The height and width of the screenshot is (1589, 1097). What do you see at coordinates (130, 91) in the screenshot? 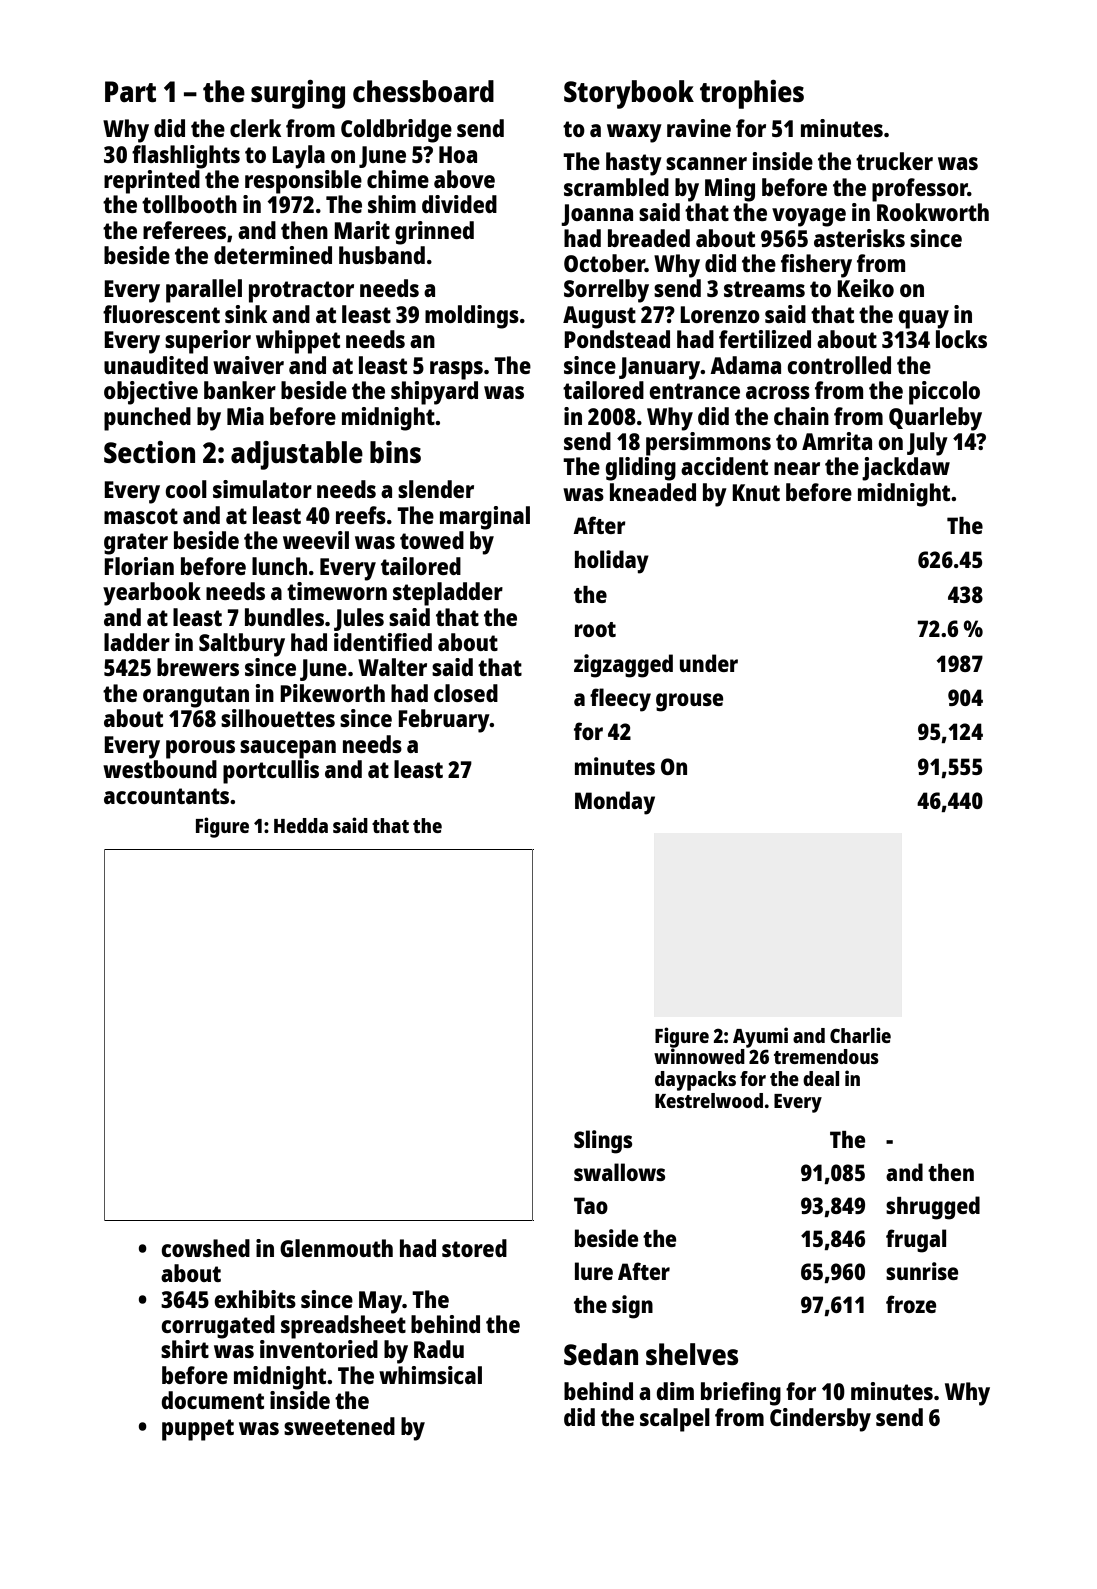
I see `Part` at bounding box center [130, 91].
